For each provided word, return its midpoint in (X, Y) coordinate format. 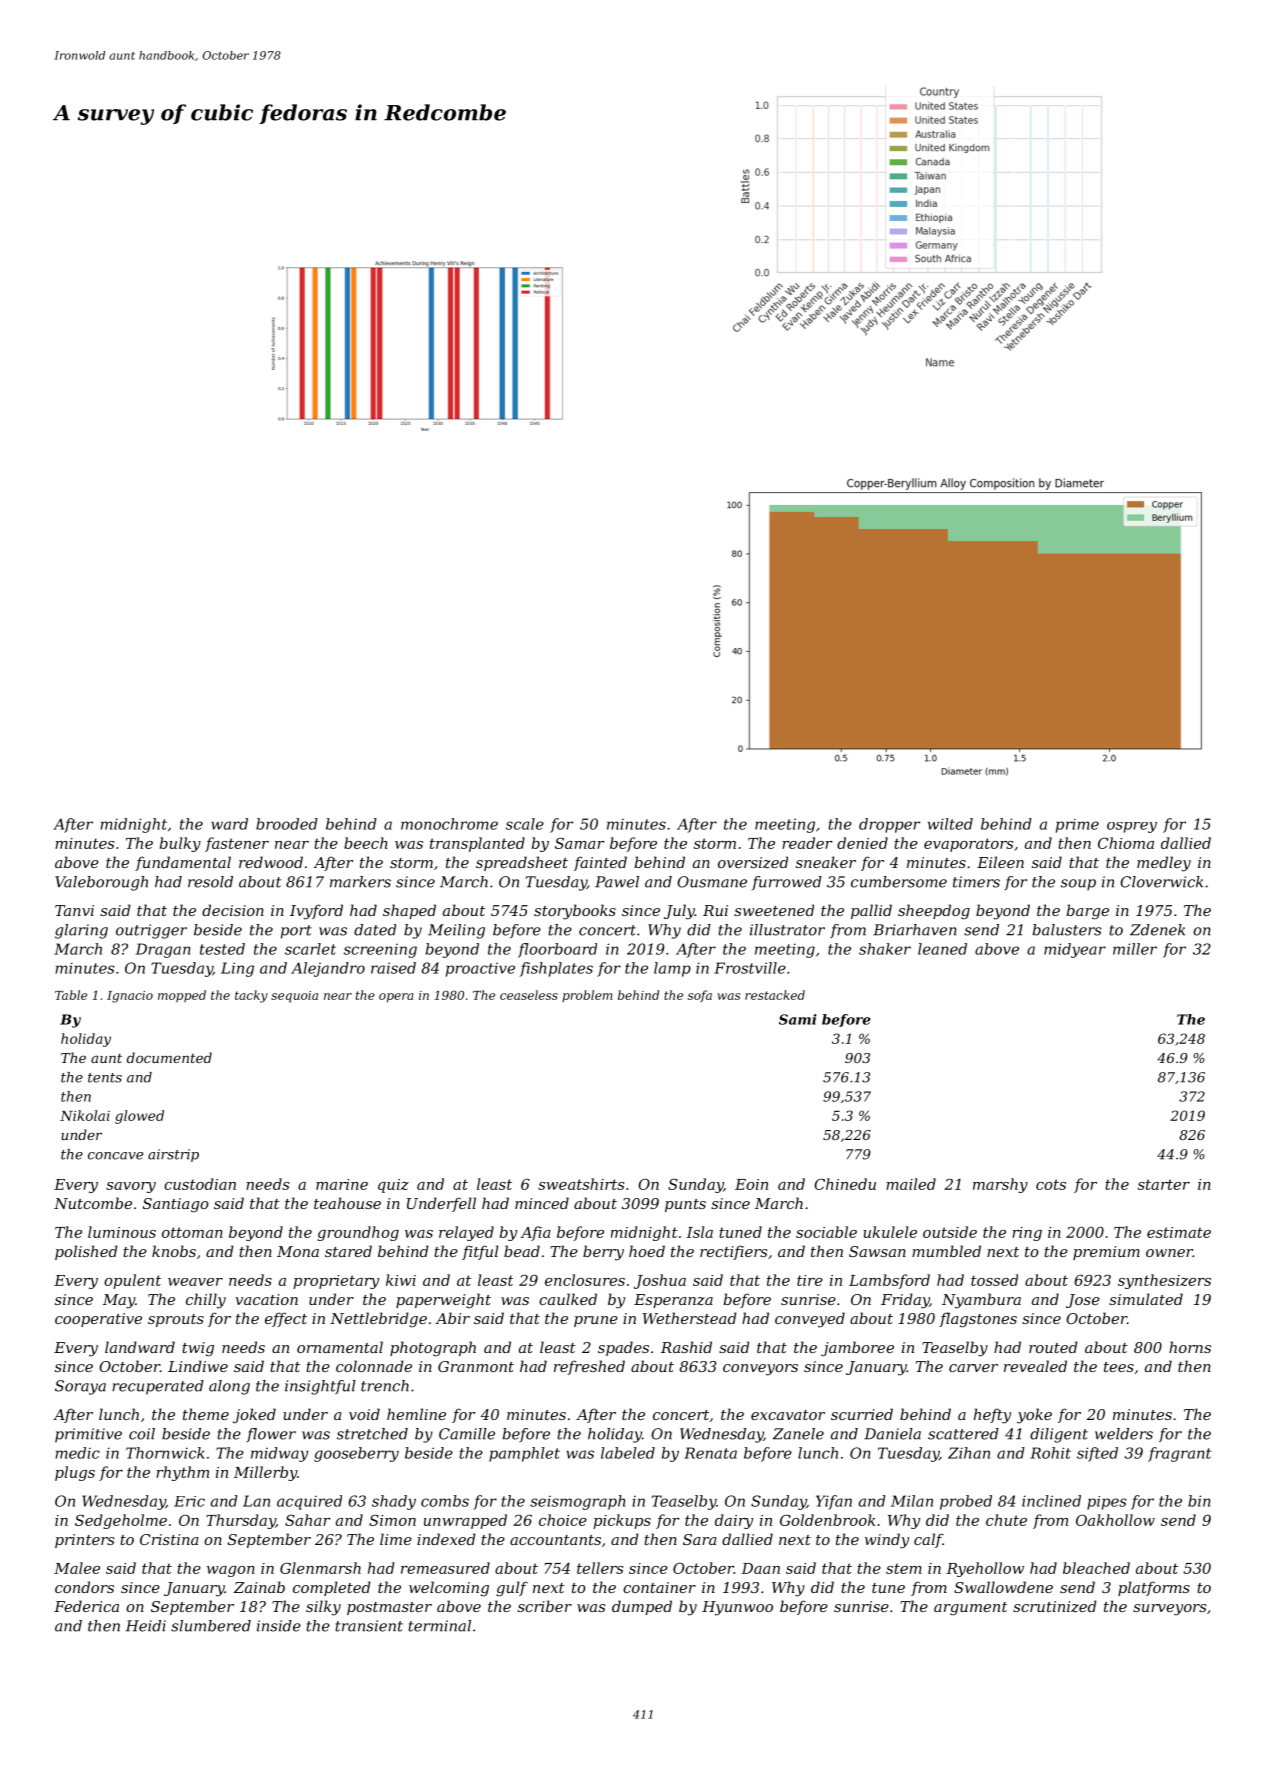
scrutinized (1055, 1606)
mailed (911, 1184)
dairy (734, 1521)
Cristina (169, 1539)
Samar (580, 843)
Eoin (751, 1184)
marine (342, 1184)
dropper (889, 825)
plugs (75, 1473)
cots (1051, 1184)
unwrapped (465, 1521)
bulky (180, 844)
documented (169, 1057)
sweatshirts (581, 1184)
